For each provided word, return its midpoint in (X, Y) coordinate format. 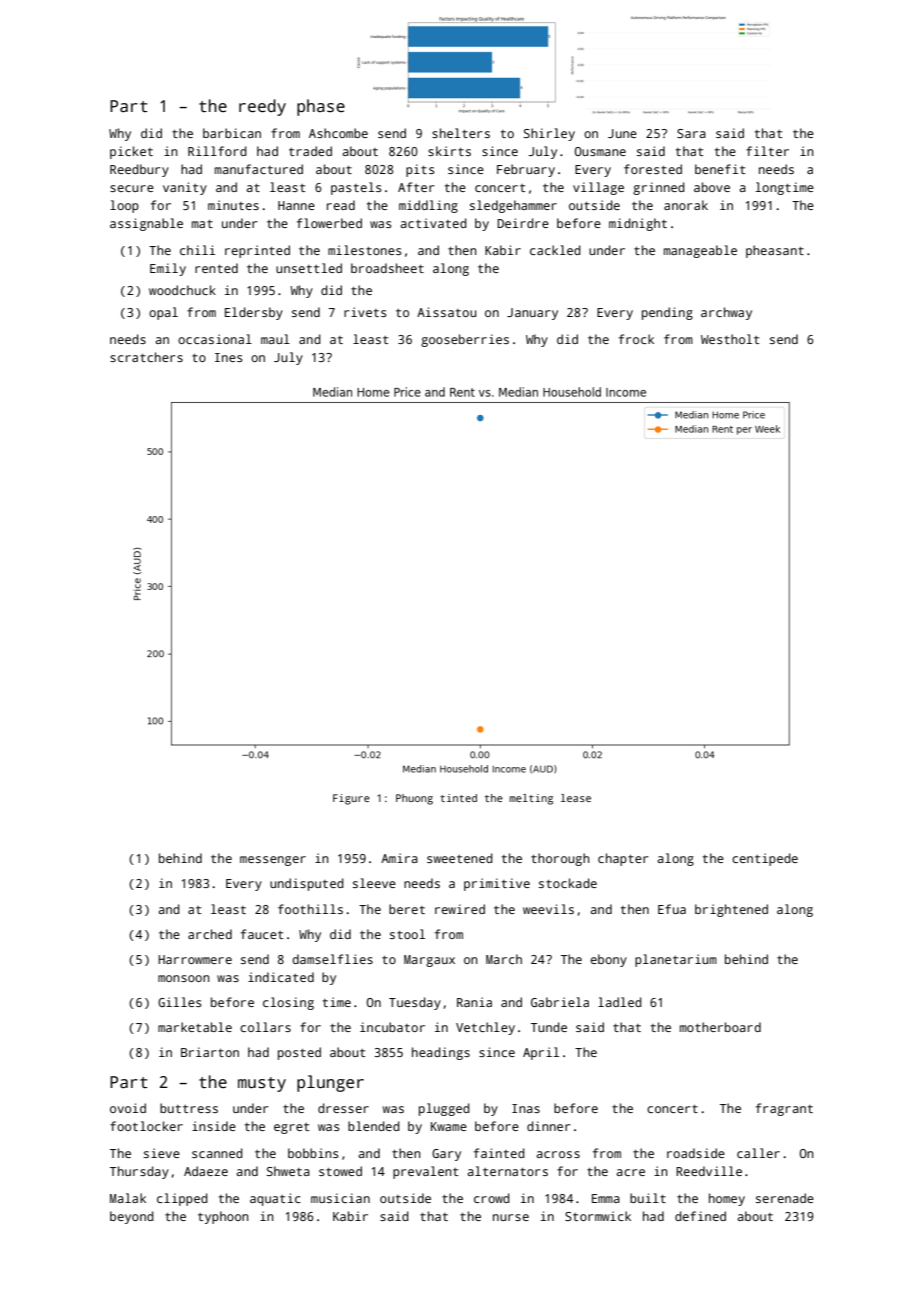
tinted (458, 798)
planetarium (676, 960)
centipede (765, 859)
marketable (195, 1027)
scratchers (146, 357)
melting (531, 799)
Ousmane (600, 151)
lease (576, 798)
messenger (273, 861)
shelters (461, 133)
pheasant (775, 251)
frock (636, 339)
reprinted (257, 251)
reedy (262, 107)
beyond (132, 1217)
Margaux (429, 961)
